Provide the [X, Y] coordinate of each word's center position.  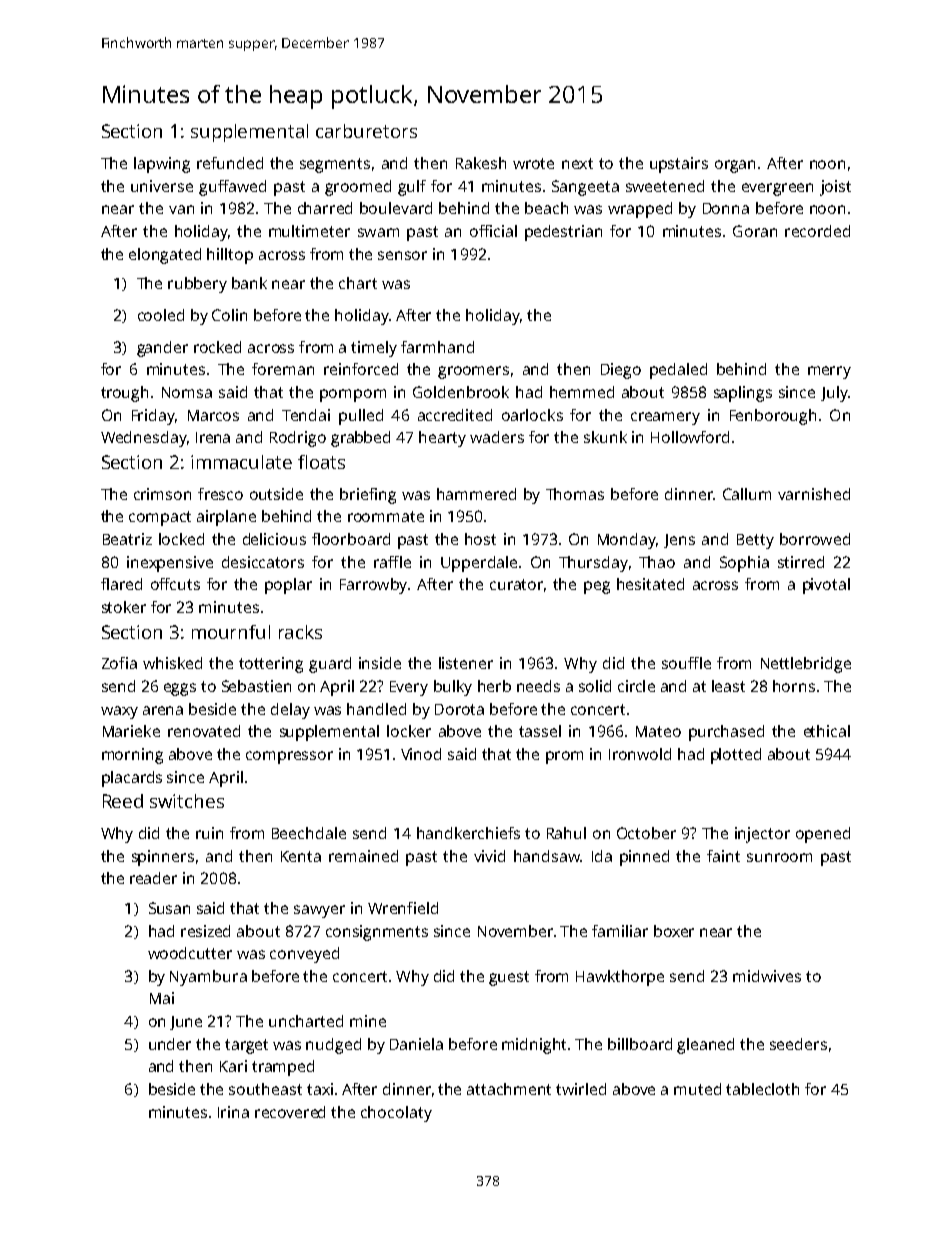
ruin [209, 833]
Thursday [593, 564]
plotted [736, 756]
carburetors [366, 131]
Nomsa [187, 392]
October [646, 833]
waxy [119, 712]
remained [363, 856]
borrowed [815, 539]
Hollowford [690, 437]
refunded [230, 163]
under [170, 1044]
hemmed [582, 392]
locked [181, 539]
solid [595, 686]
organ [735, 166]
